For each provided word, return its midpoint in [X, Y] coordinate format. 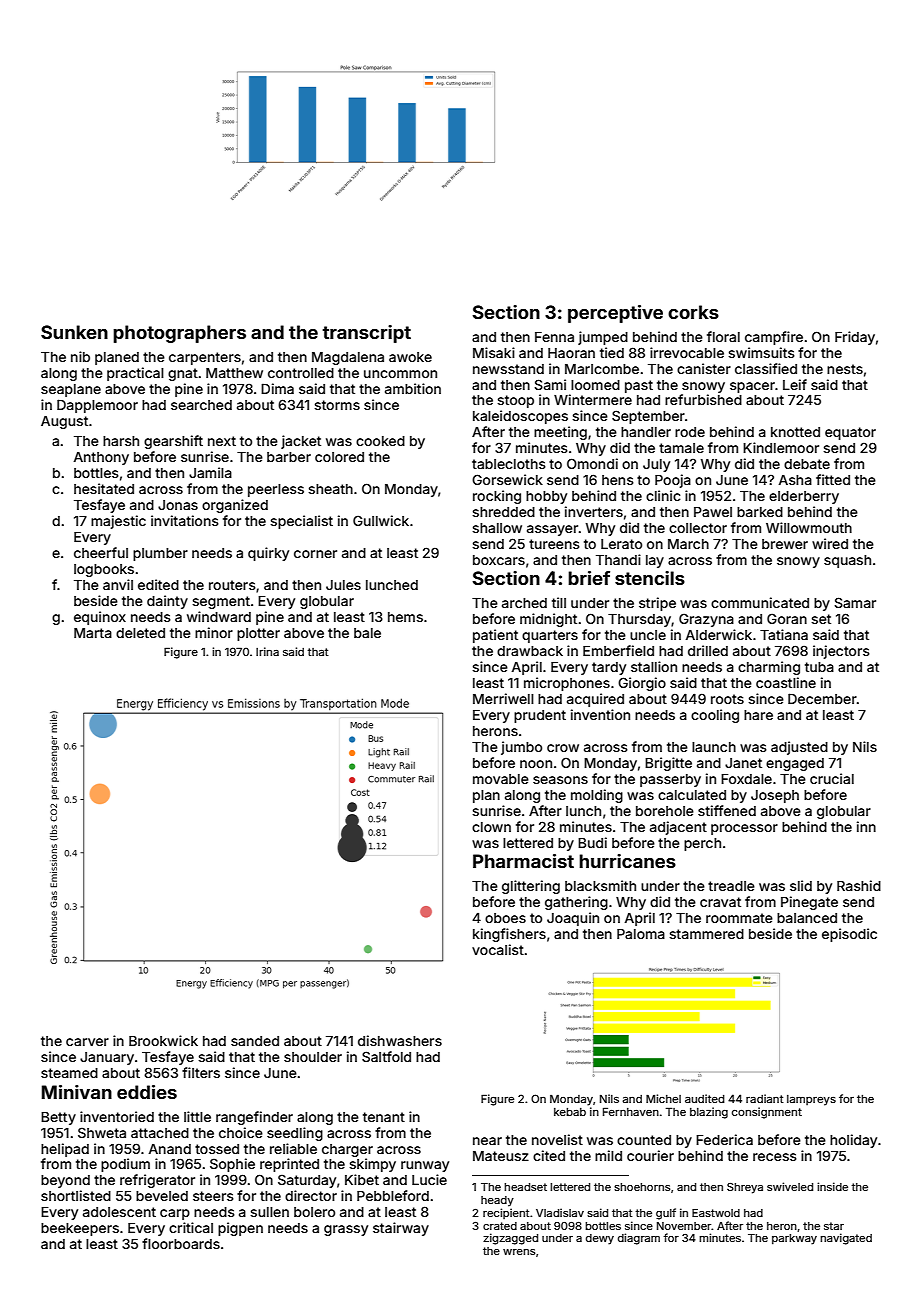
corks [693, 312]
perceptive [615, 314]
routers [232, 585]
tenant [384, 1117]
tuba [819, 667]
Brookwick [163, 1040]
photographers [179, 334]
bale [367, 633]
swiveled [790, 1186]
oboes [505, 918]
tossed [217, 1149]
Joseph [775, 796]
